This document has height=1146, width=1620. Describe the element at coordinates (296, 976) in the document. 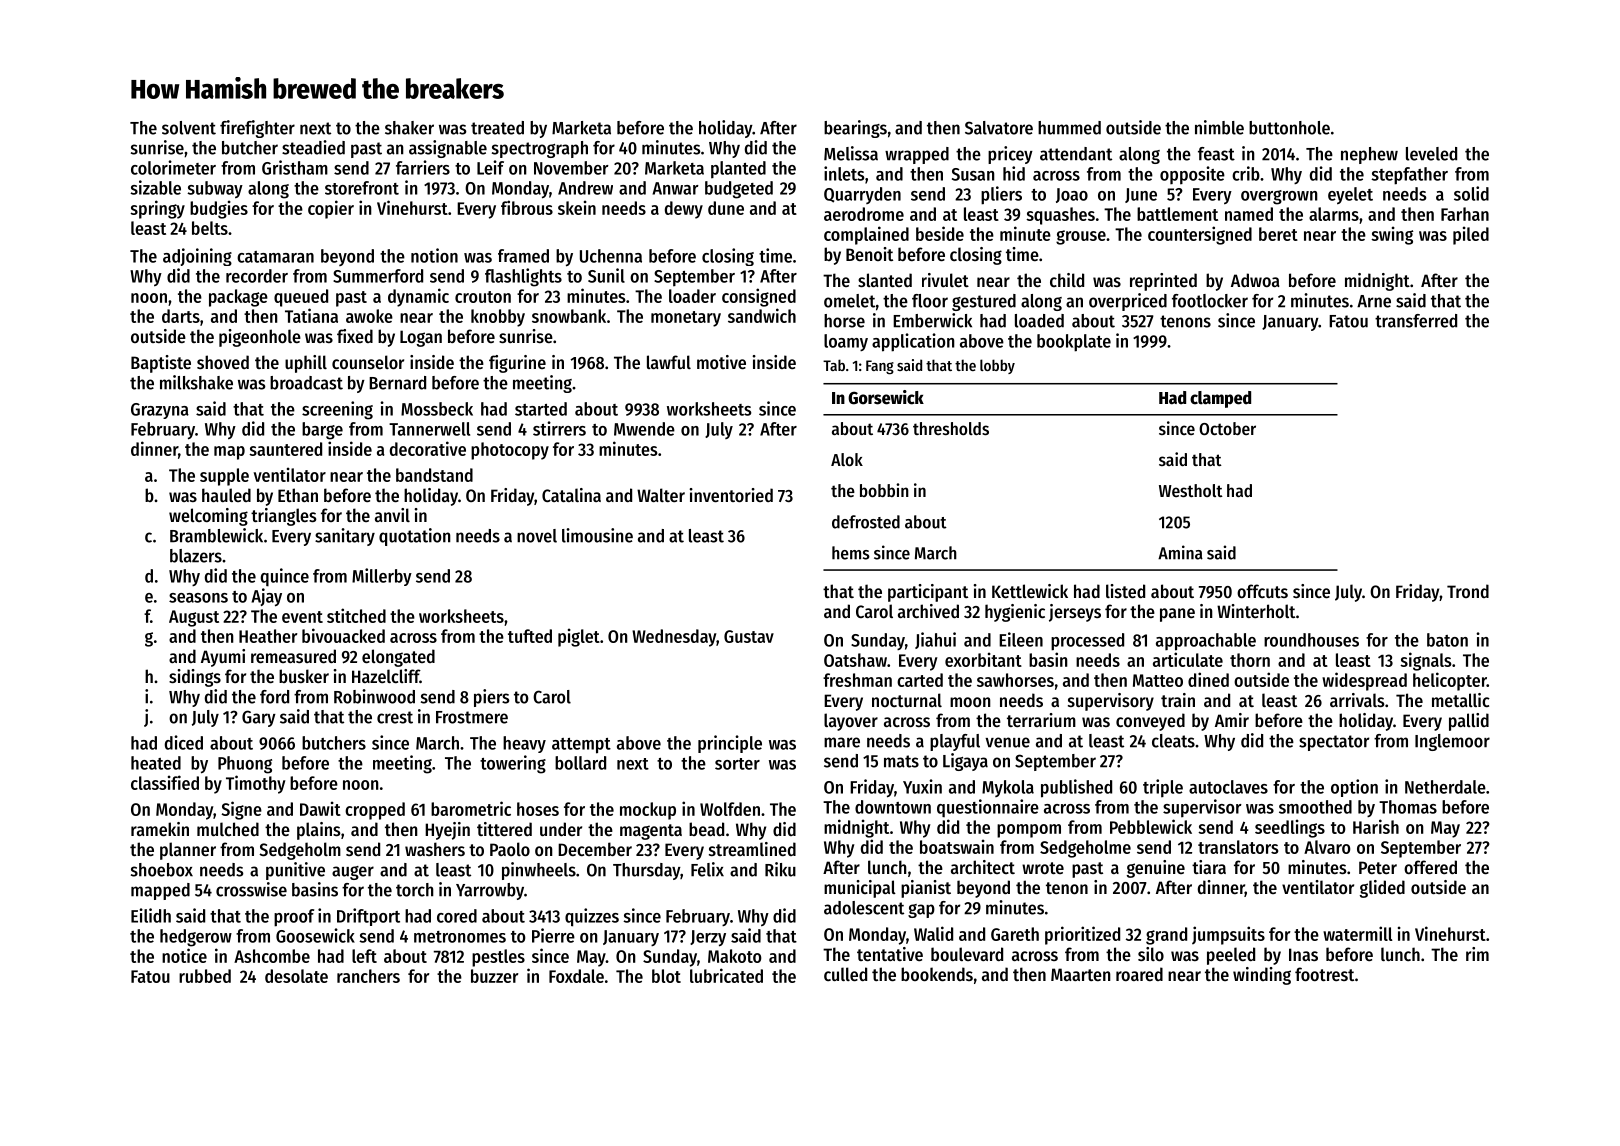

I see `desolate` at that location.
